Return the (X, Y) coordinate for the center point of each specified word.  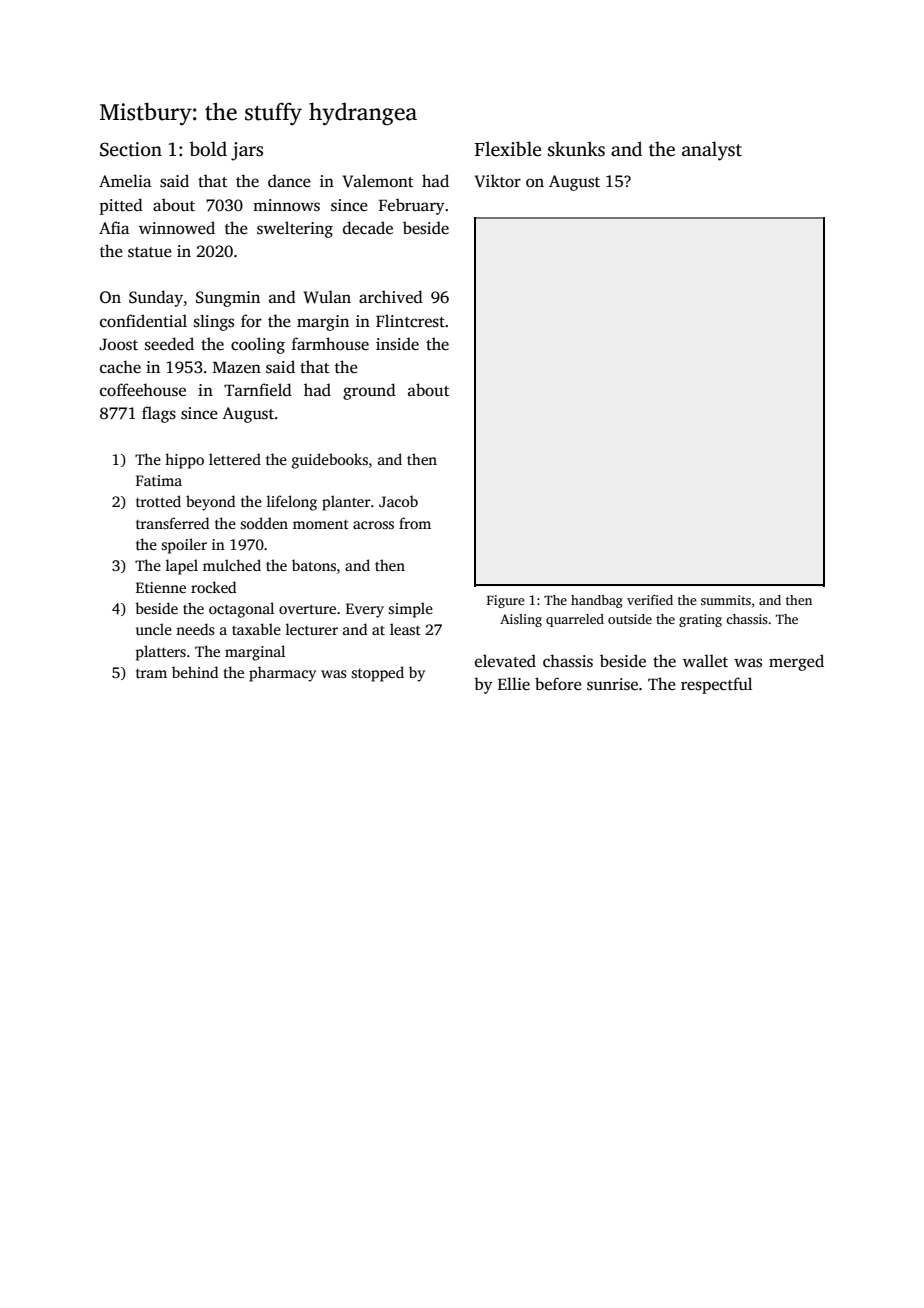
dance (289, 181)
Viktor (497, 181)
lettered (235, 459)
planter (346, 503)
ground (369, 391)
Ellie (514, 684)
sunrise (612, 684)
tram (151, 673)
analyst (712, 151)
